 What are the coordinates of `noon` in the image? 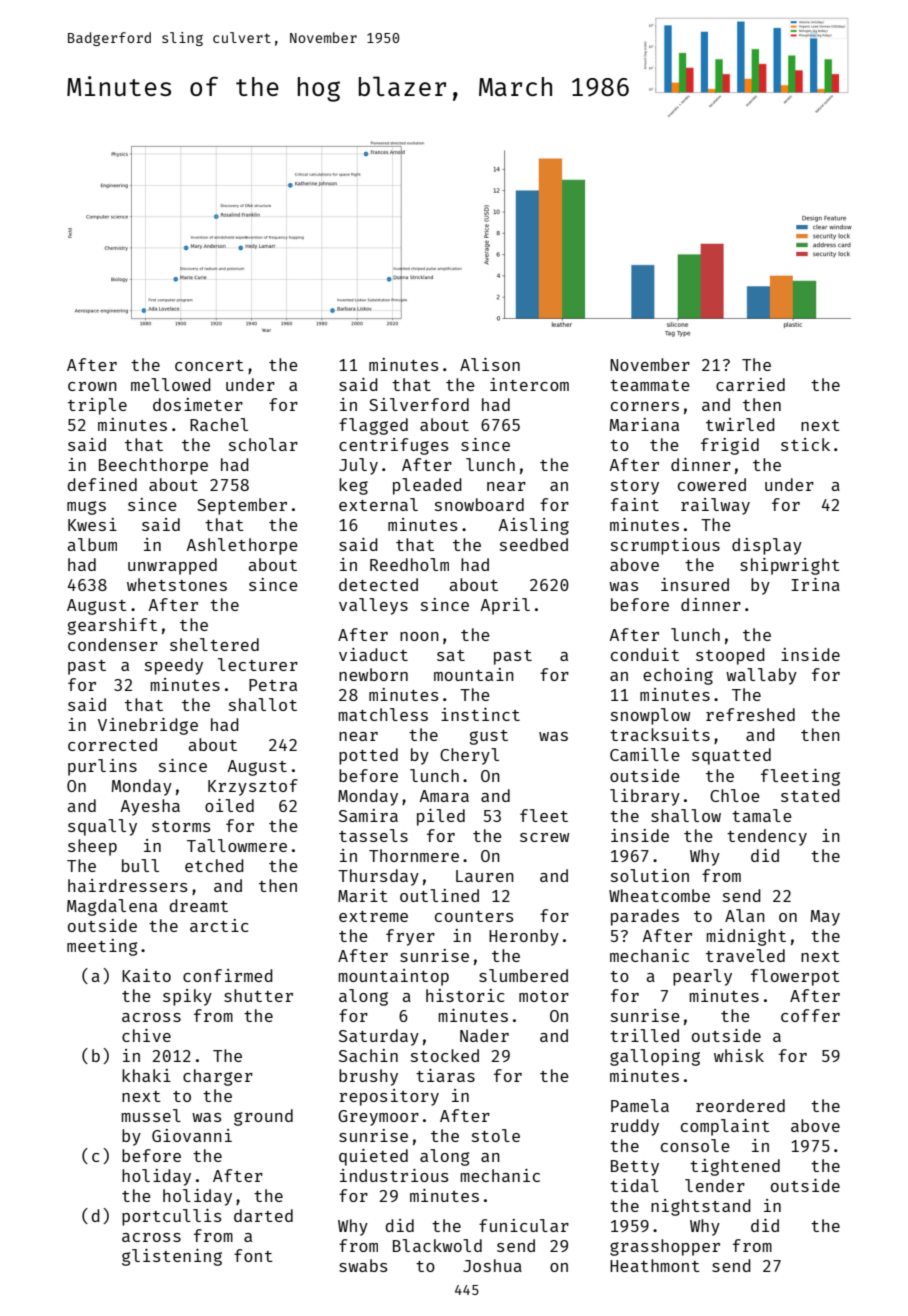 It's located at (419, 636).
